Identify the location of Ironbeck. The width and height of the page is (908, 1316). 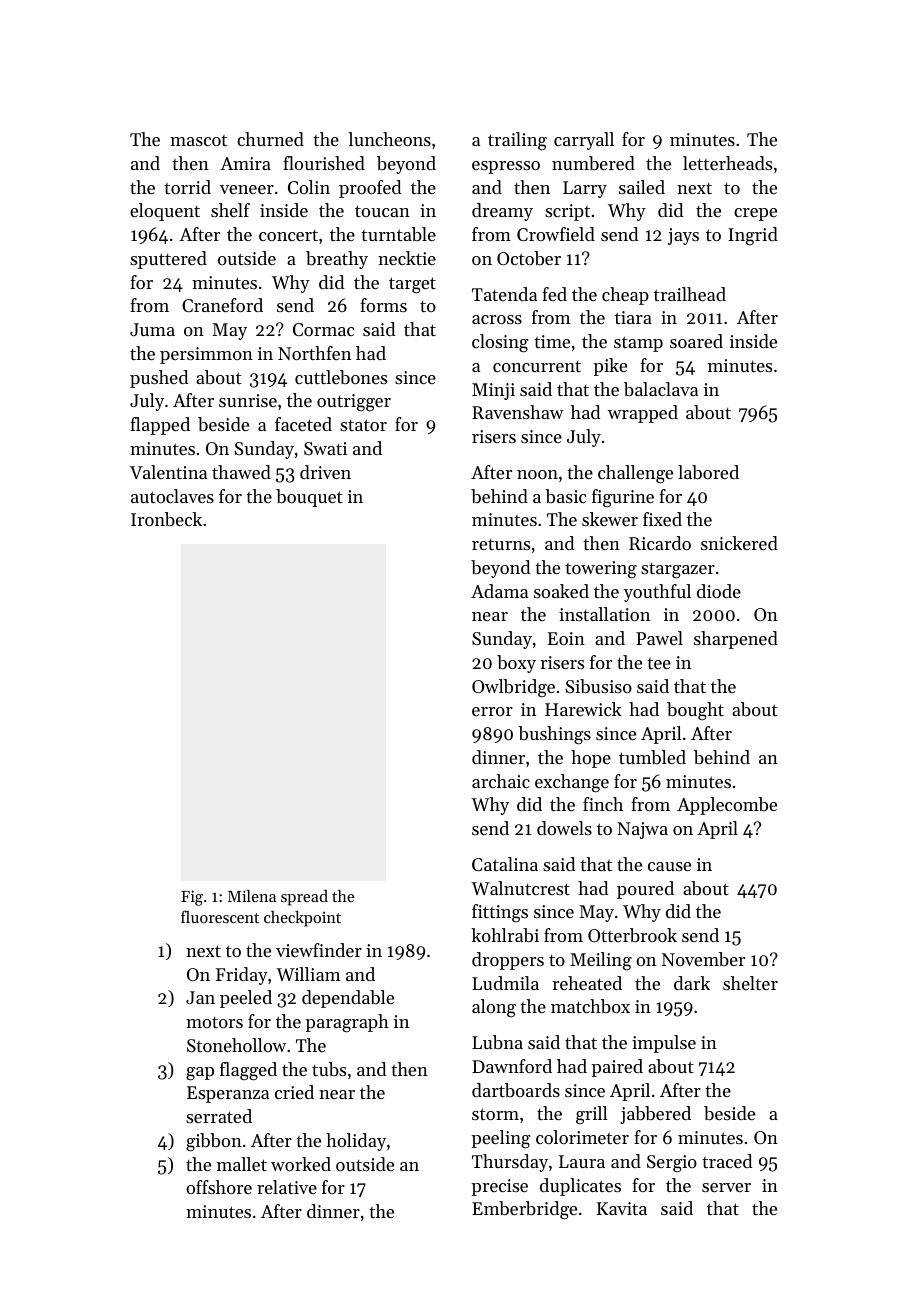
(166, 519).
